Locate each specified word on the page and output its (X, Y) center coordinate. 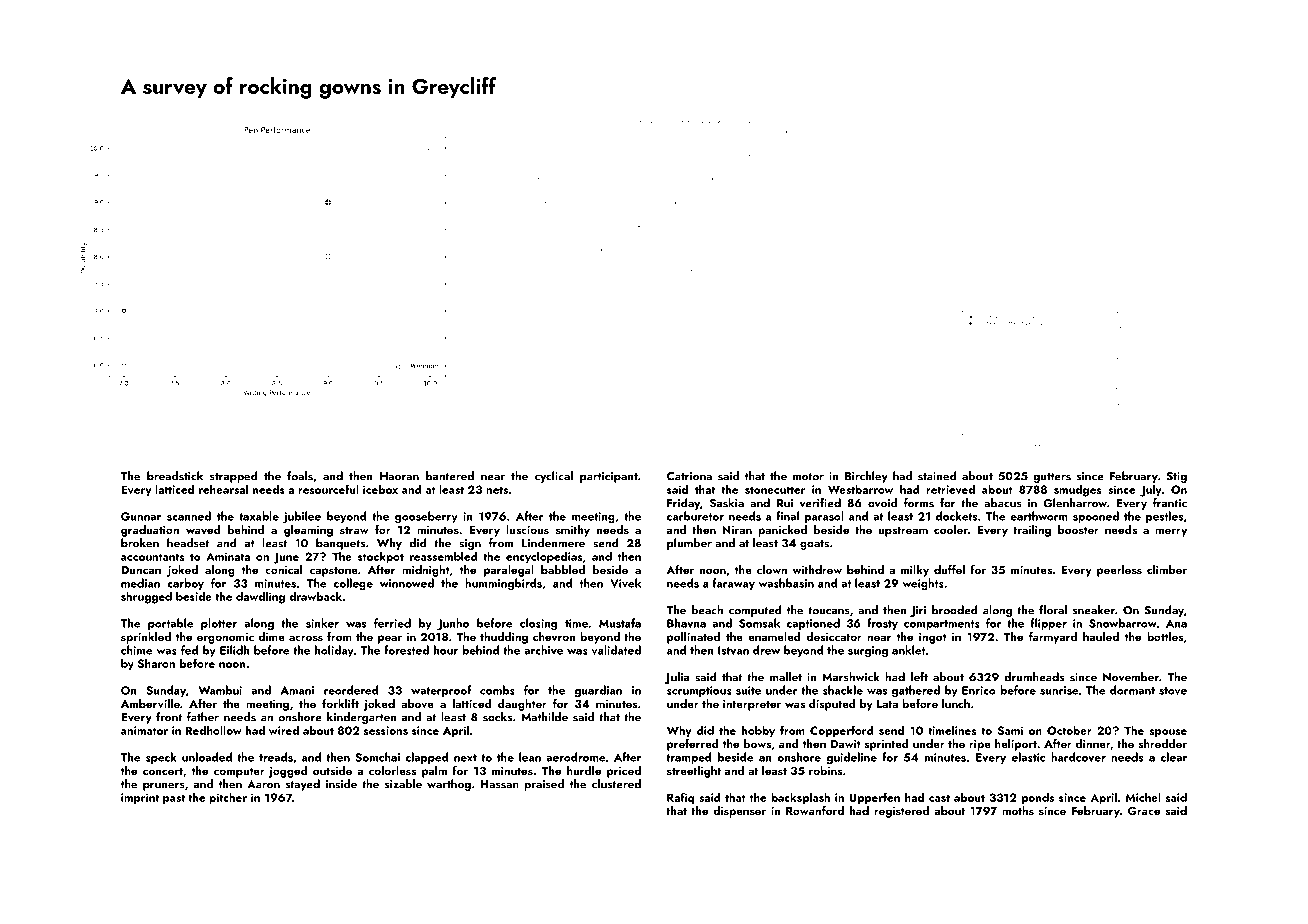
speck (161, 758)
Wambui (220, 690)
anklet (909, 650)
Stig (1176, 477)
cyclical (554, 477)
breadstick (175, 476)
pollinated (693, 638)
